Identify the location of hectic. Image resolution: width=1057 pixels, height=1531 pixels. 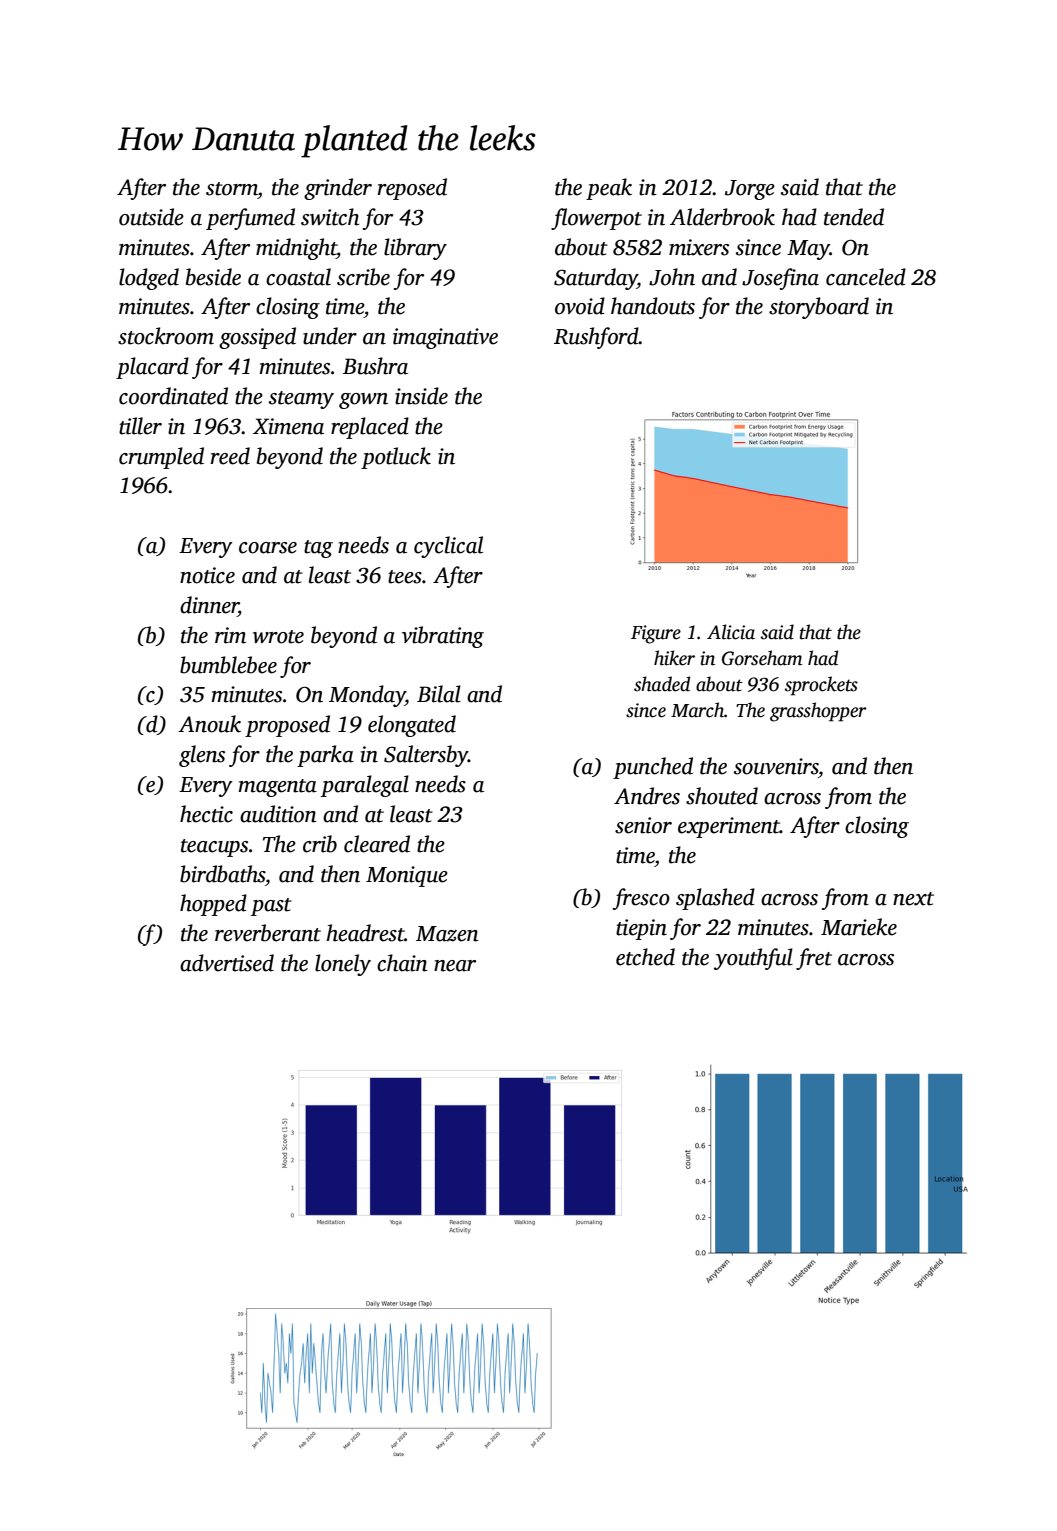
(206, 814).
